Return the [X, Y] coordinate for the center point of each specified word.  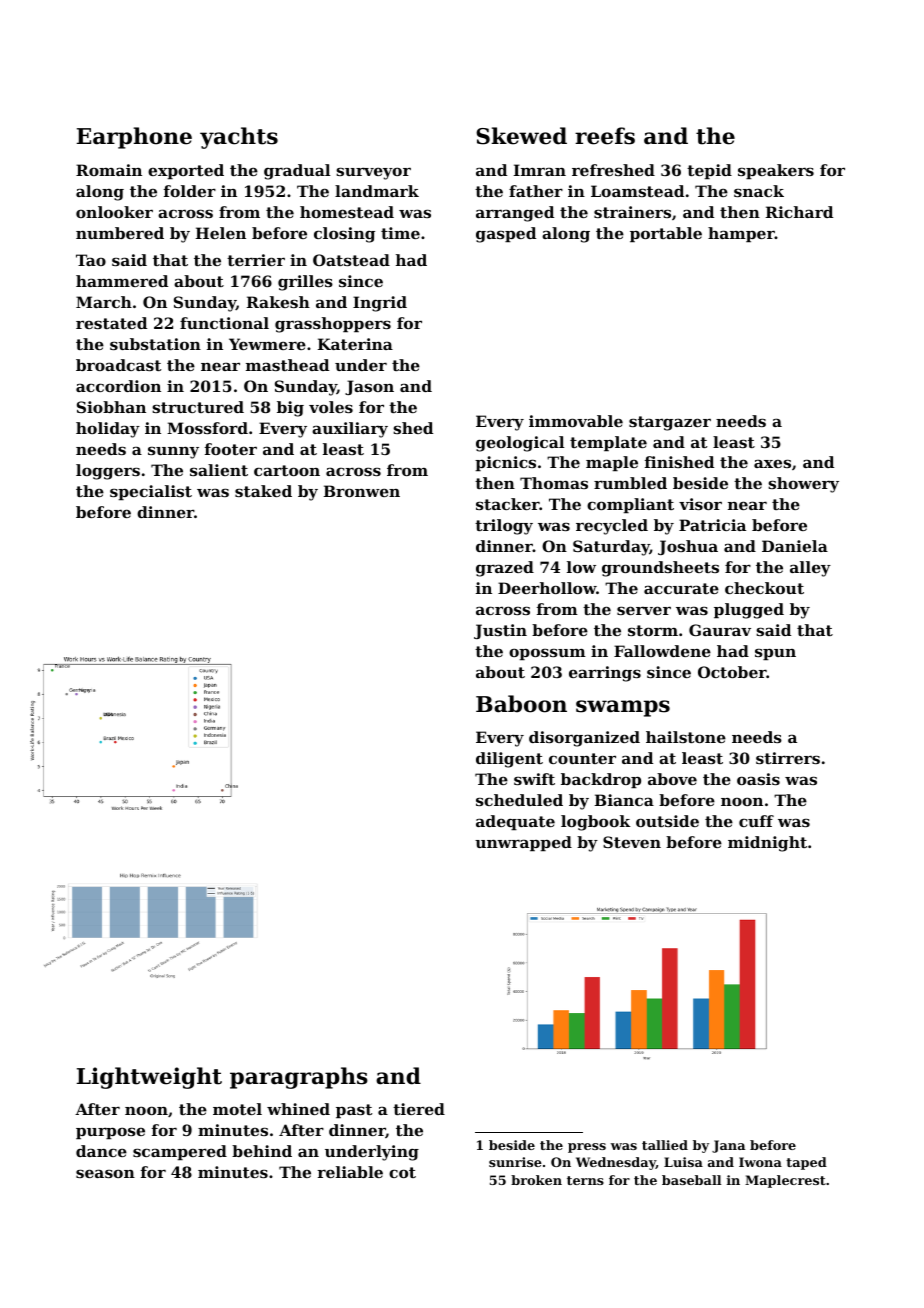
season [105, 1173]
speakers [776, 171]
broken [536, 1180]
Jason [369, 387]
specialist [151, 492]
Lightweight [149, 1078]
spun [775, 654]
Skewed [521, 136]
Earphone [134, 138]
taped [806, 1163]
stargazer [670, 423]
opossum [547, 654]
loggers [108, 472]
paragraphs [299, 1078]
